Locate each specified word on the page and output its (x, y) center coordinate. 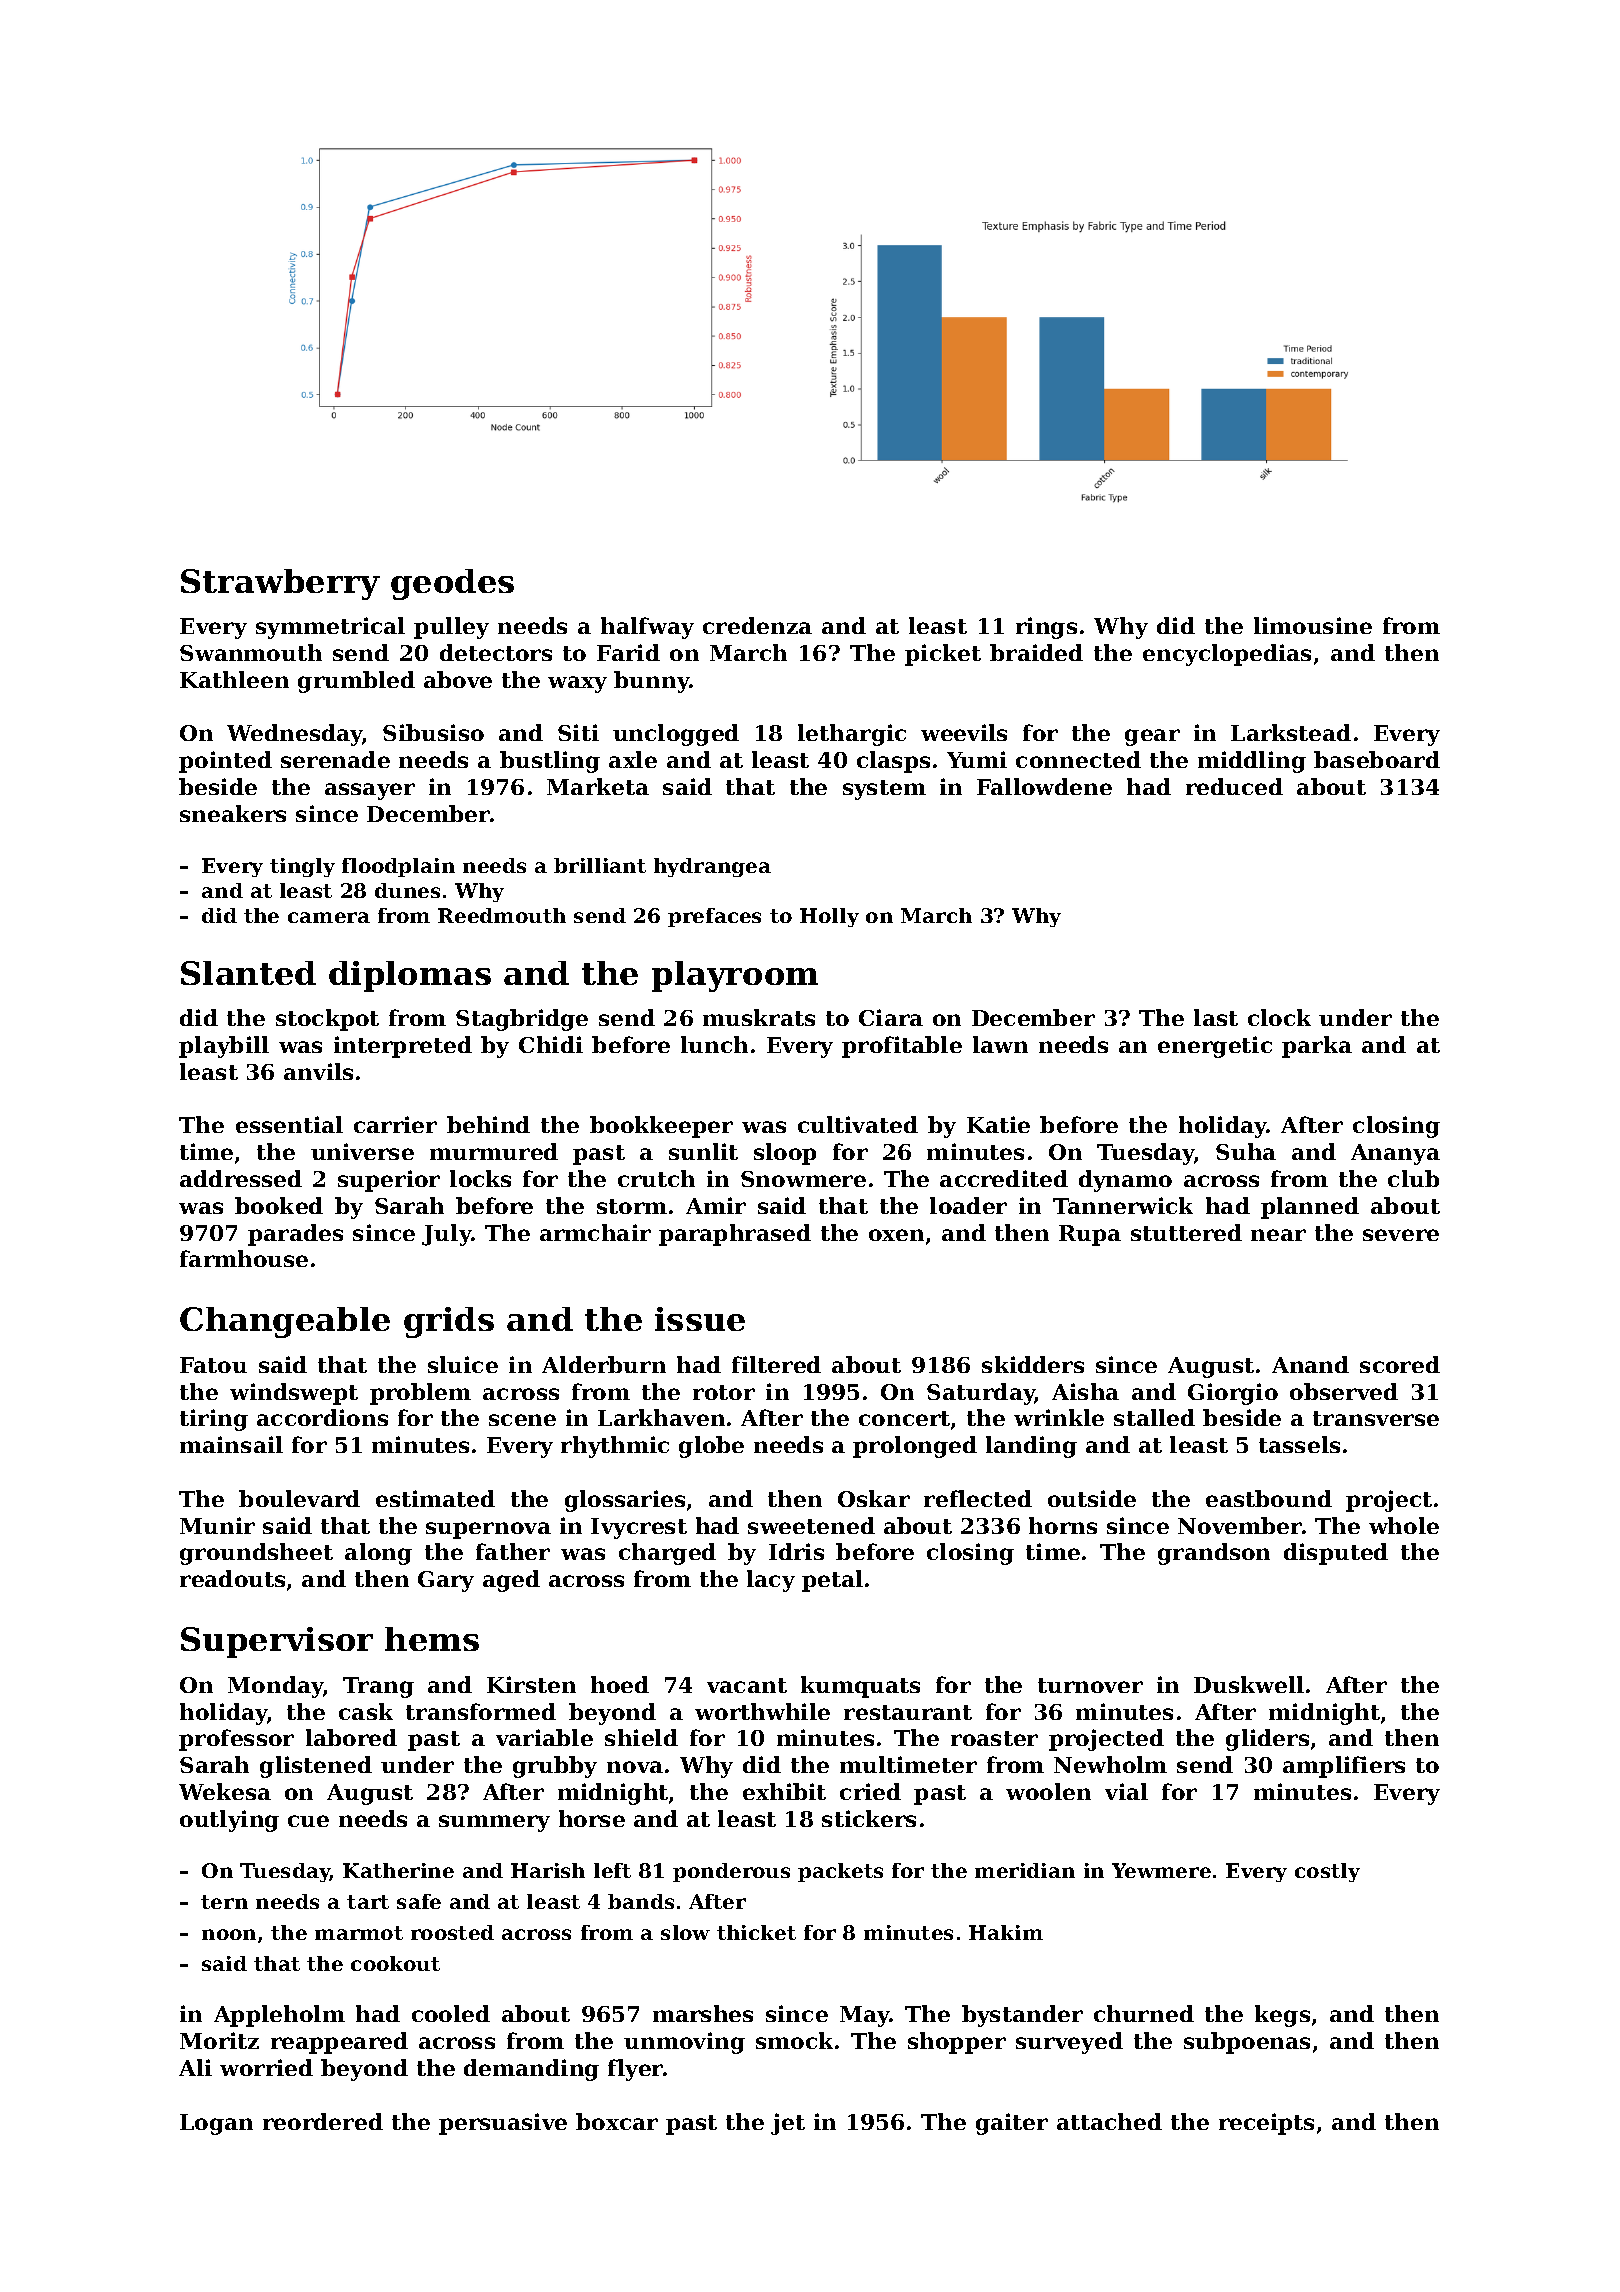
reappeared (339, 2043)
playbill (224, 1047)
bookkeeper (661, 1127)
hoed (620, 1684)
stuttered (1186, 1232)
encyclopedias (1227, 655)
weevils (964, 732)
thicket (756, 1932)
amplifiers (1344, 1767)
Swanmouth (251, 652)
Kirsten (531, 1684)
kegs (1282, 2016)
